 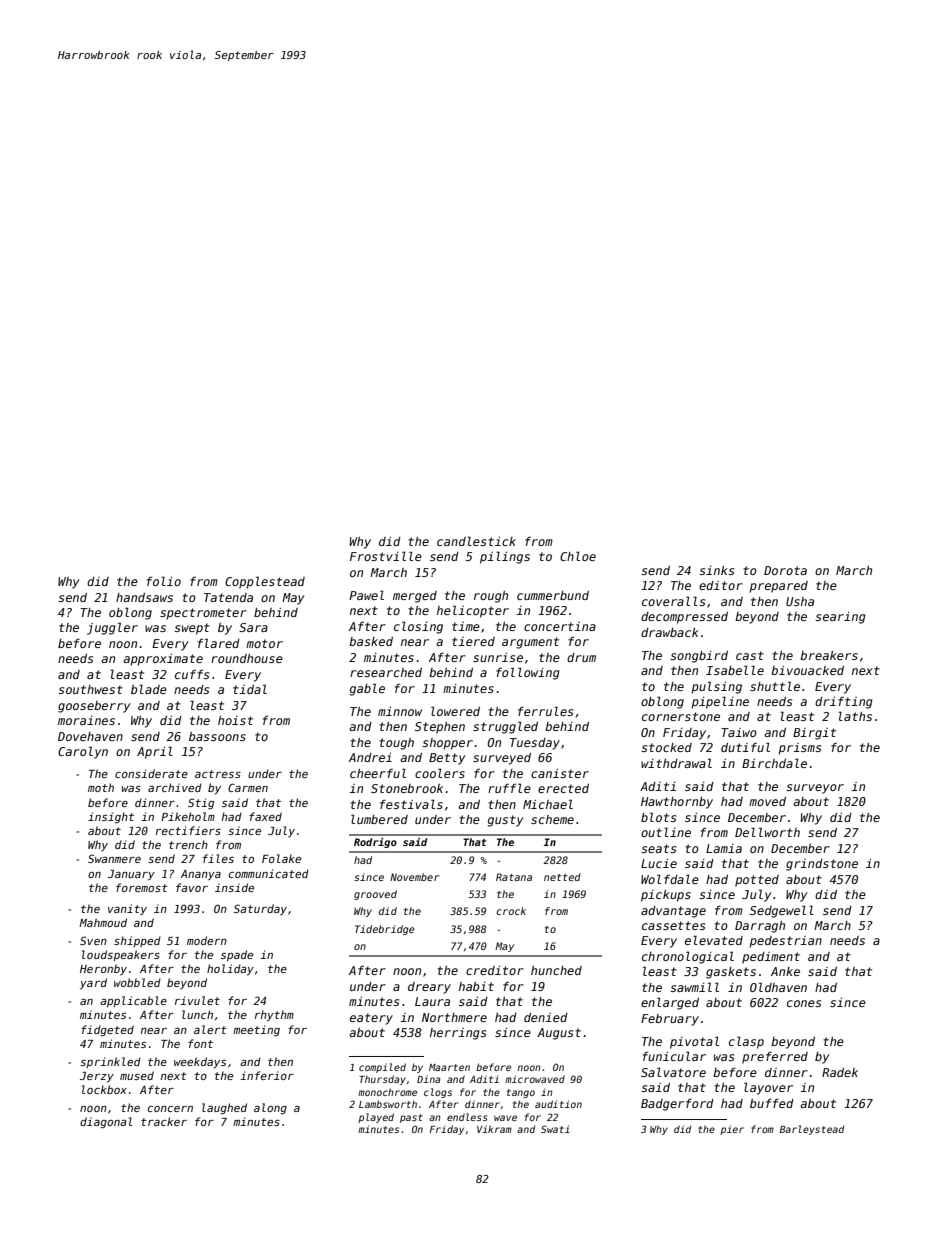 I want to click on folio, so click(x=164, y=581).
